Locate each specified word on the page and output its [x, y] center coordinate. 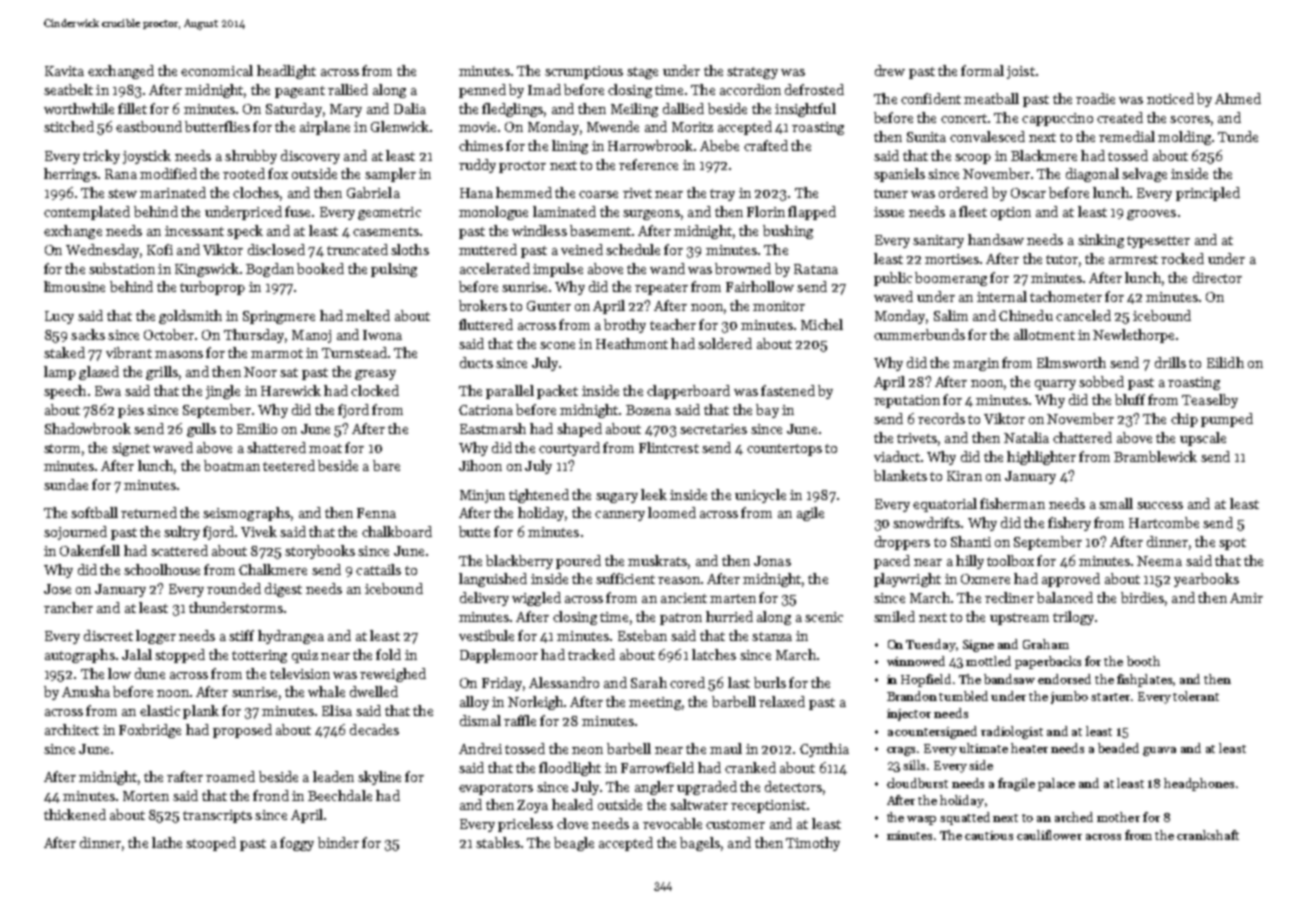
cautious [989, 835]
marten [733, 598]
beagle [574, 844]
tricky [101, 157]
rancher [68, 607]
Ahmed [1238, 98]
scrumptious [584, 72]
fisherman [1012, 503]
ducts [476, 362]
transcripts [217, 816]
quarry [1055, 385]
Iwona [382, 335]
